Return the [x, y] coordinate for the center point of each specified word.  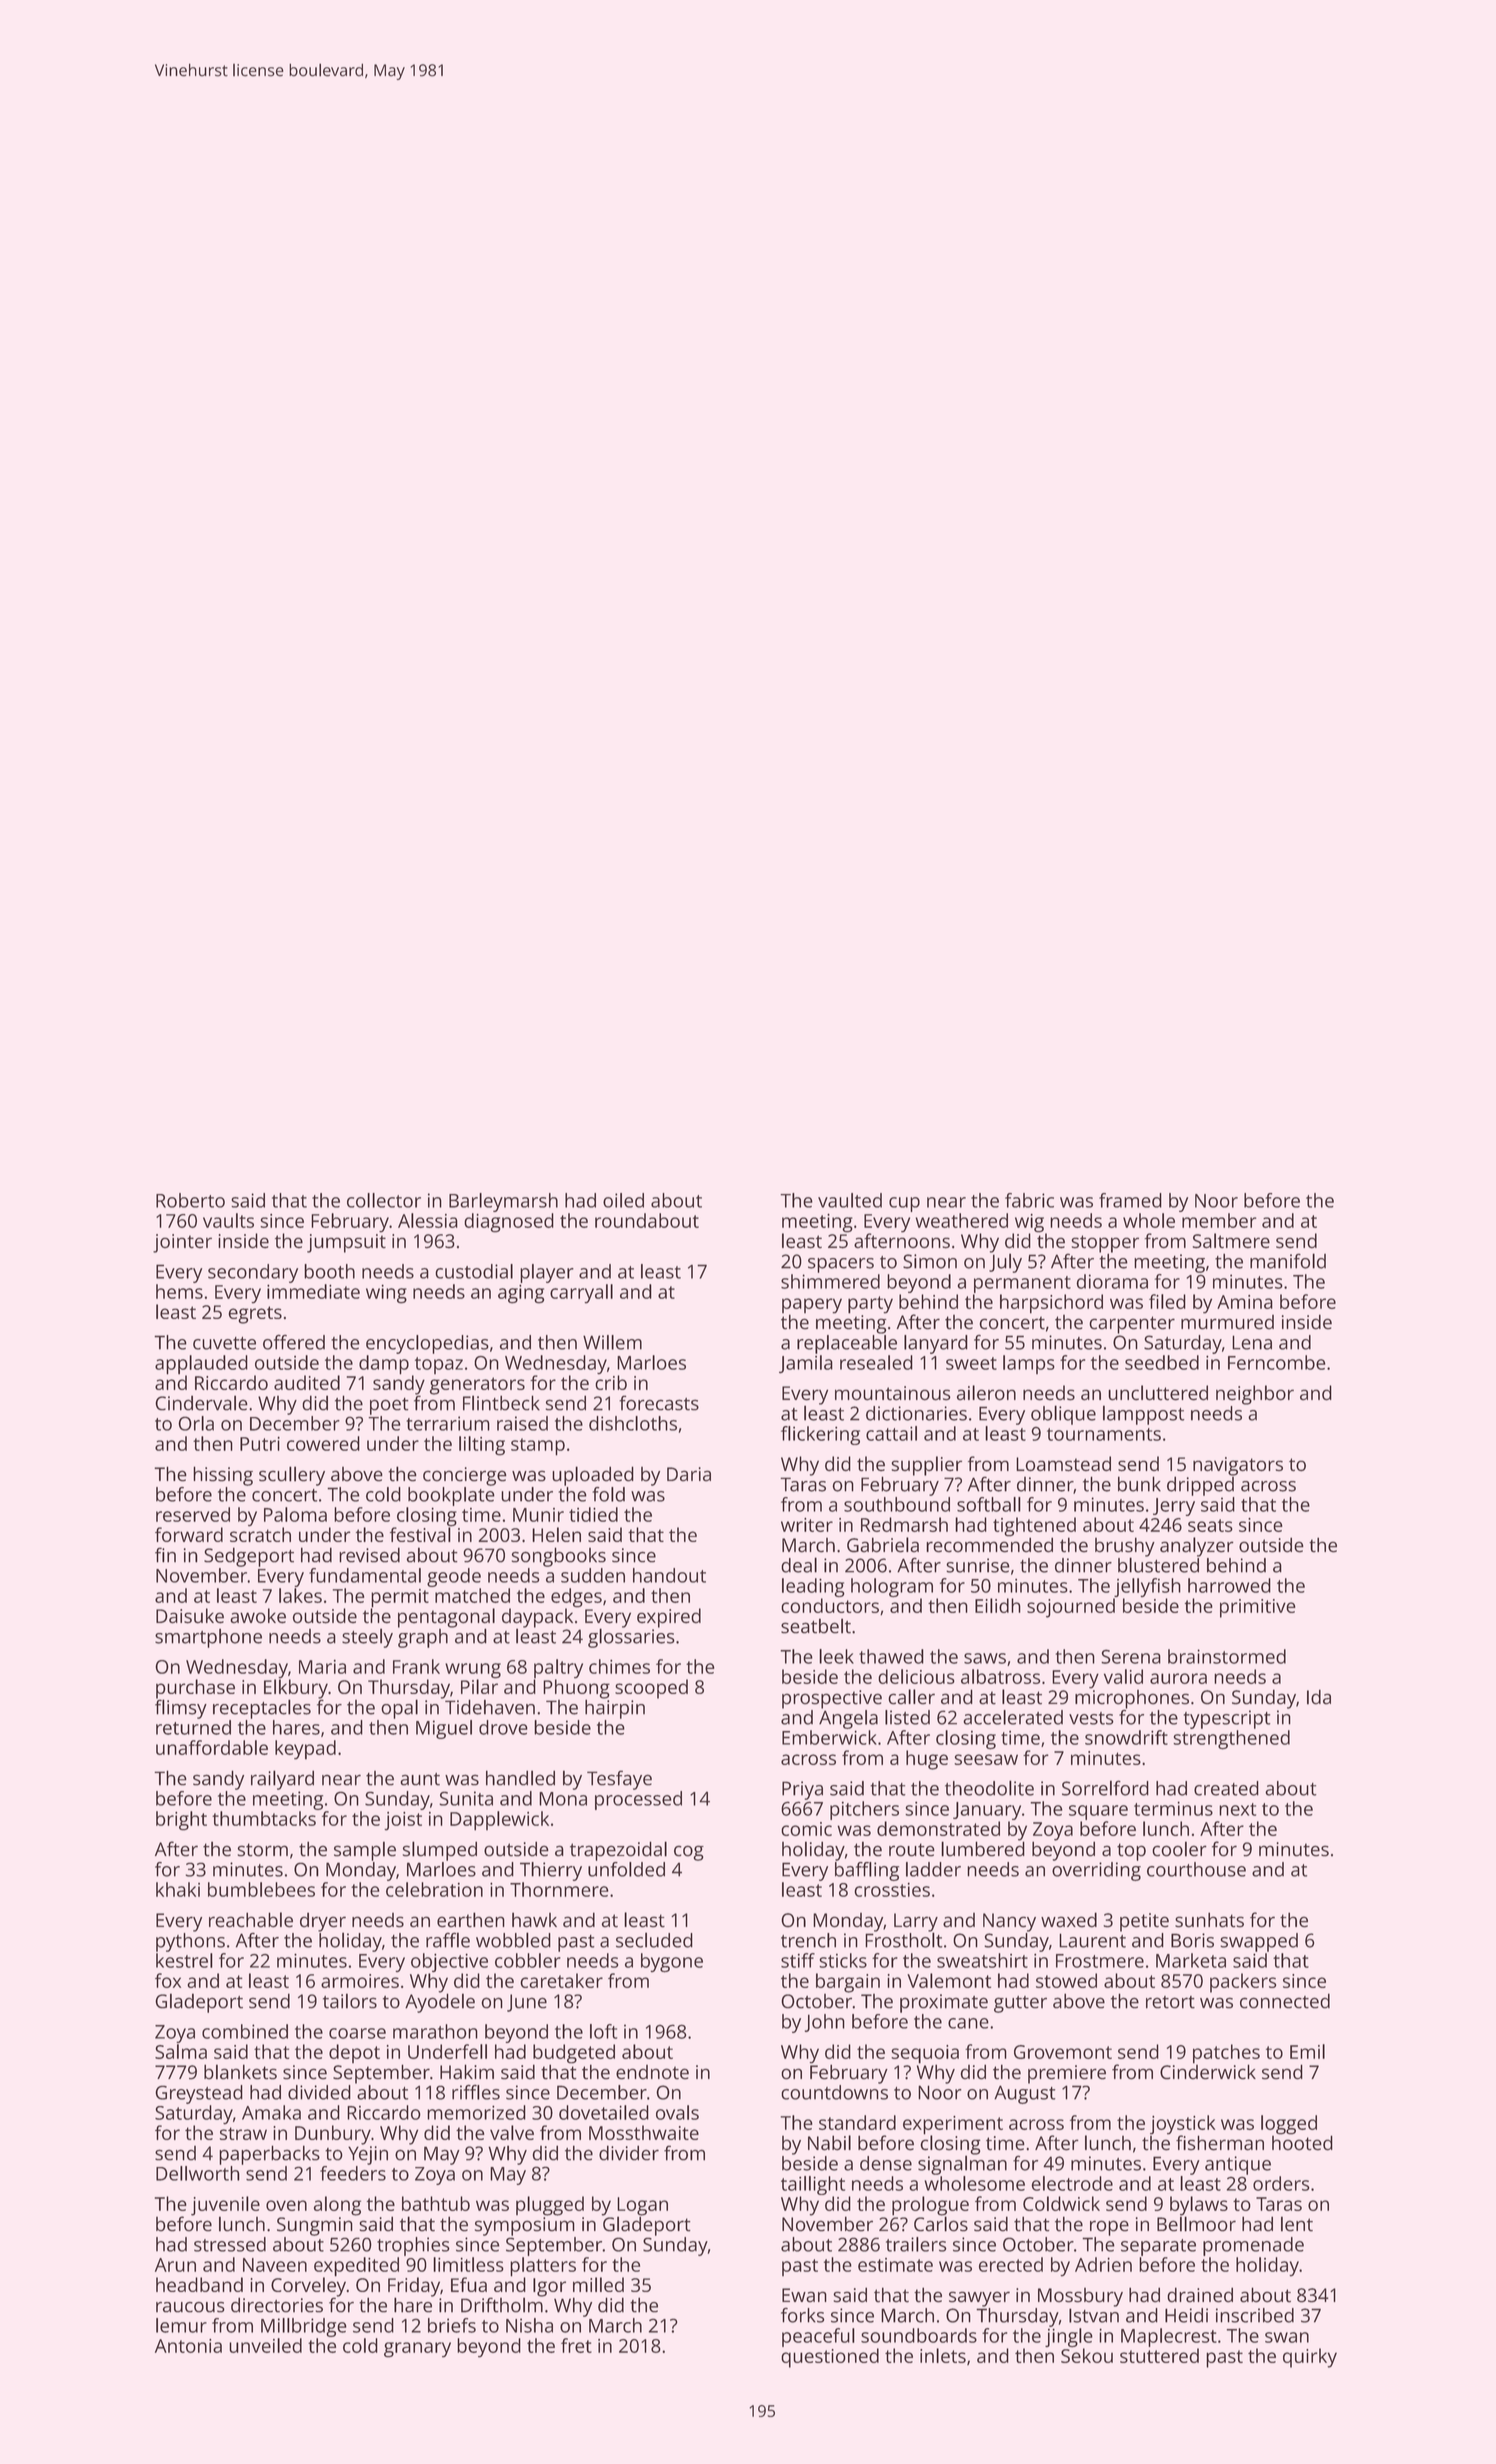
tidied [593, 1514]
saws [985, 1658]
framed [1130, 1200]
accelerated [1013, 1717]
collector [384, 1200]
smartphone [208, 1638]
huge [927, 1760]
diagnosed [509, 1223]
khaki [178, 1889]
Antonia [188, 2346]
